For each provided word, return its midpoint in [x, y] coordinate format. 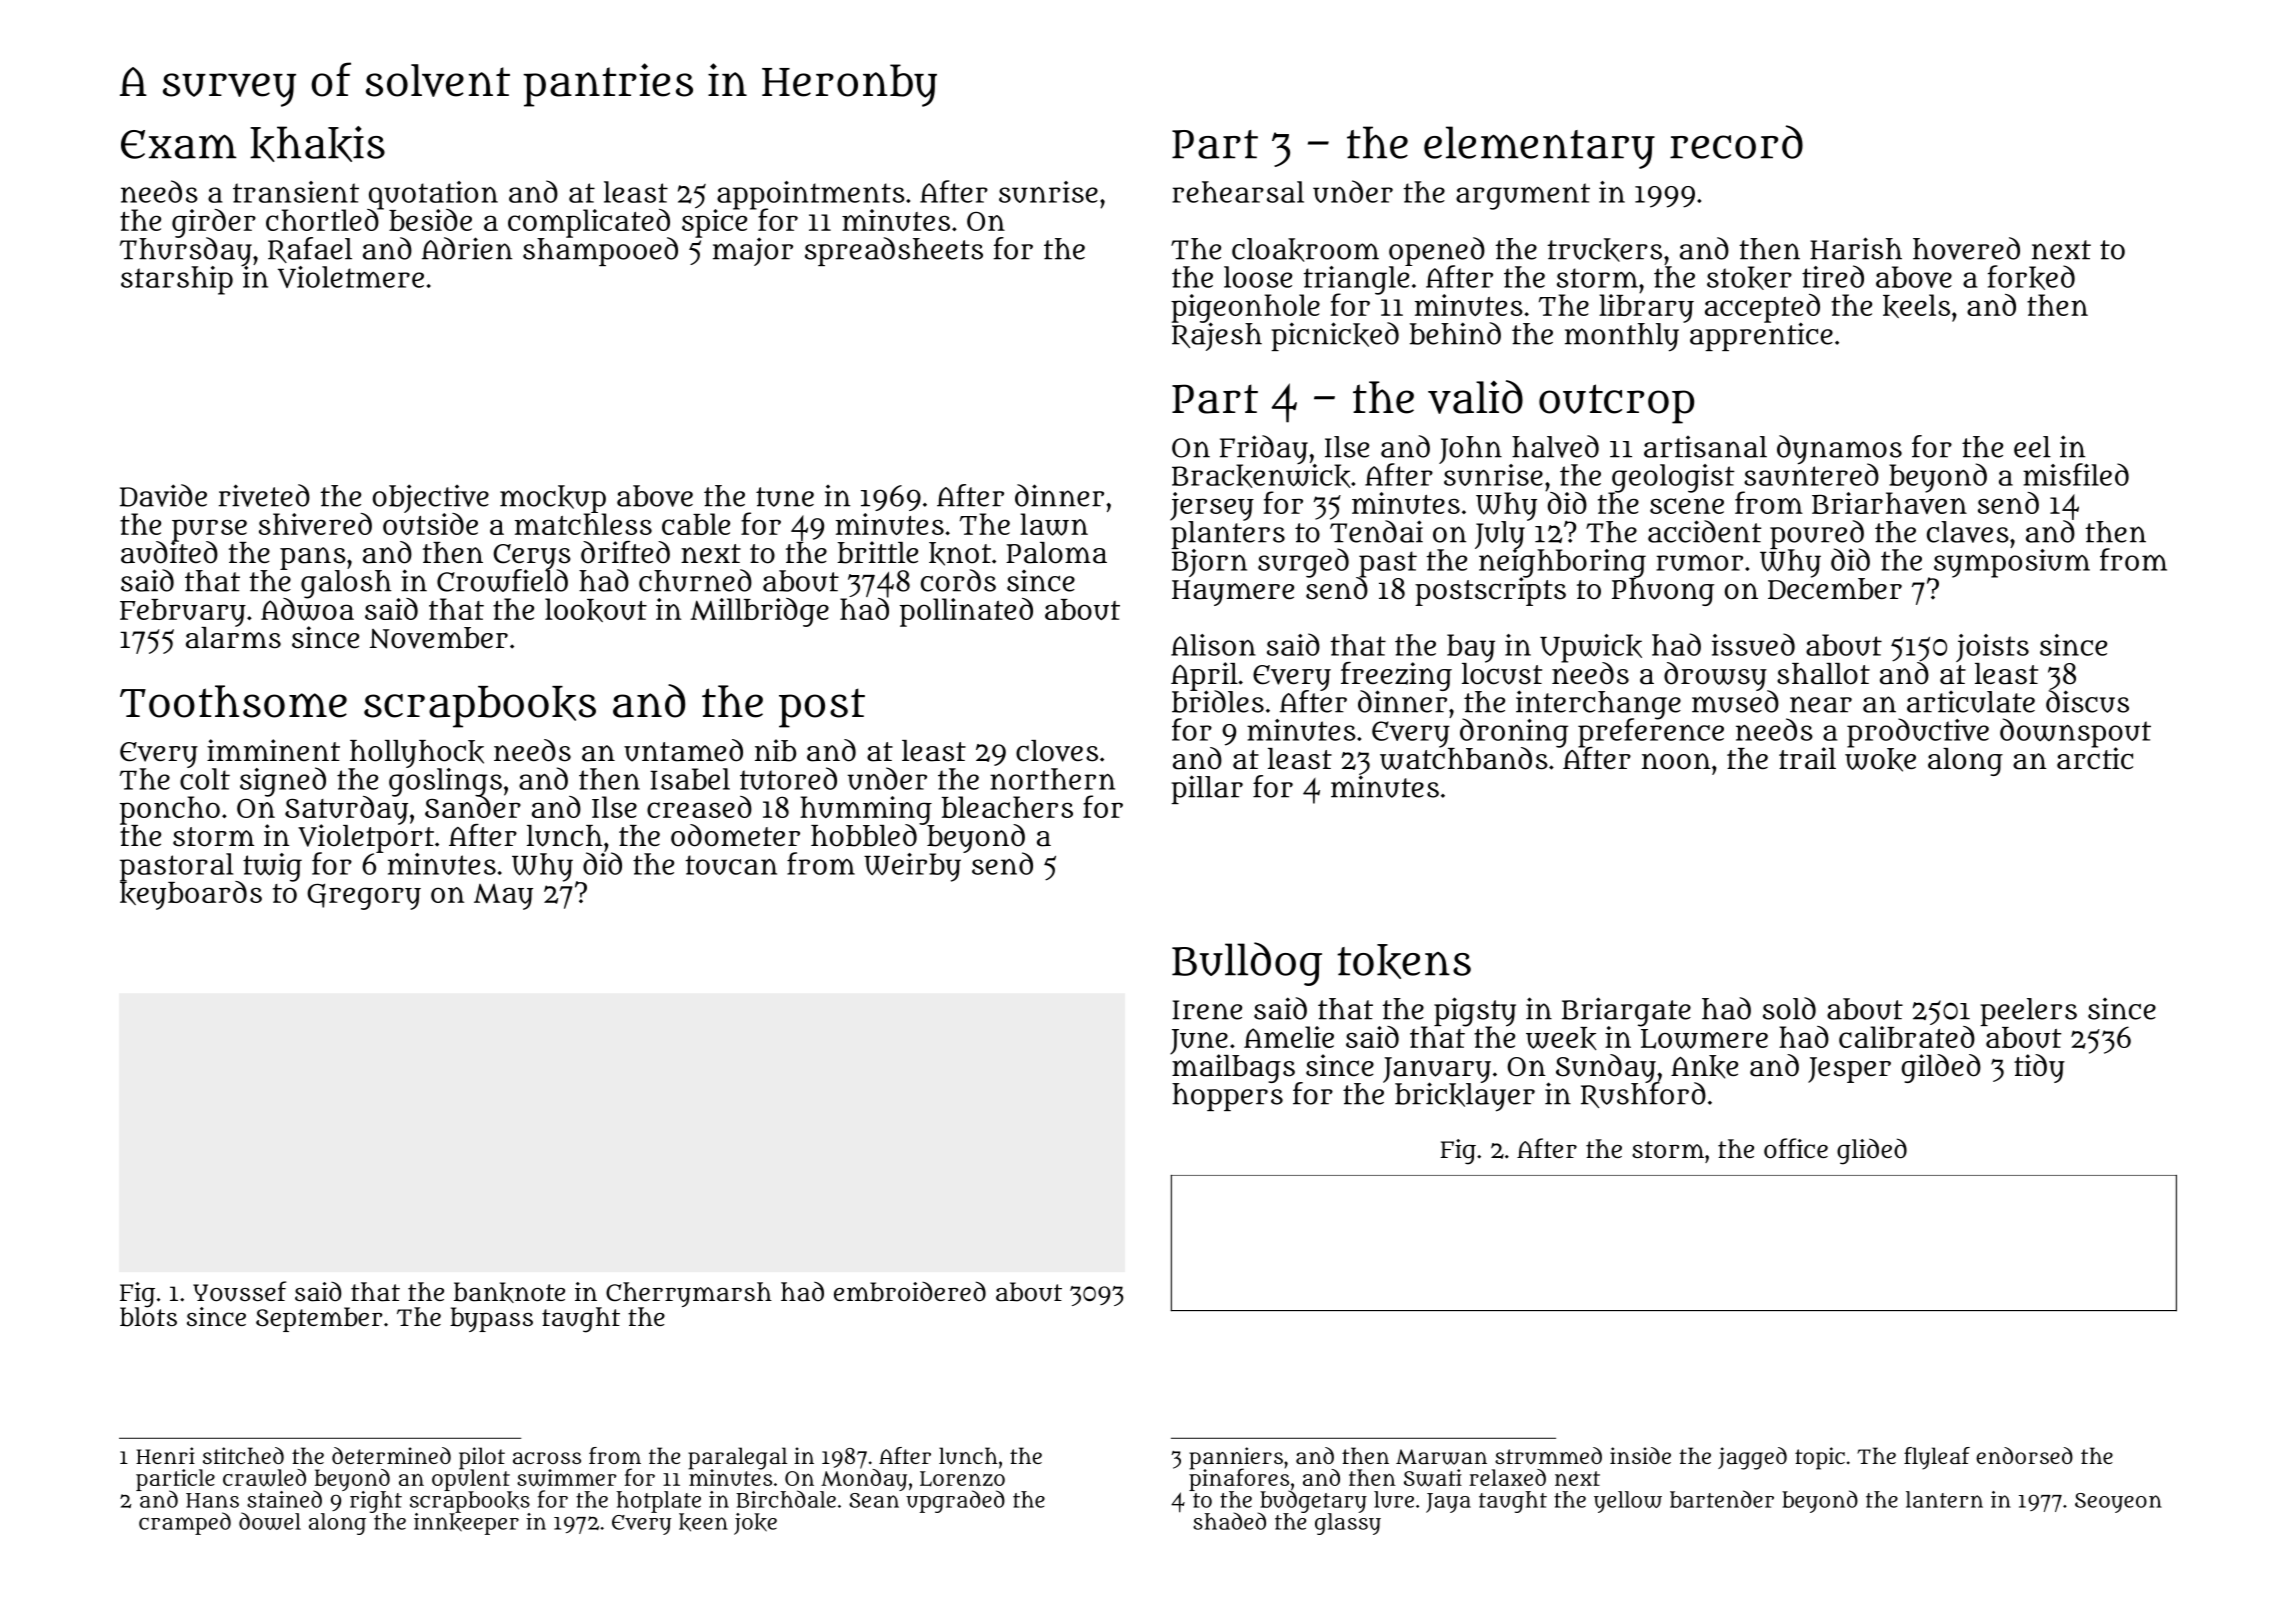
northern [1052, 779]
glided [1872, 1151]
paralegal [737, 1458]
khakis [317, 144]
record [1736, 142]
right [376, 1502]
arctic [2095, 758]
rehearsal [1238, 192]
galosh [346, 584]
